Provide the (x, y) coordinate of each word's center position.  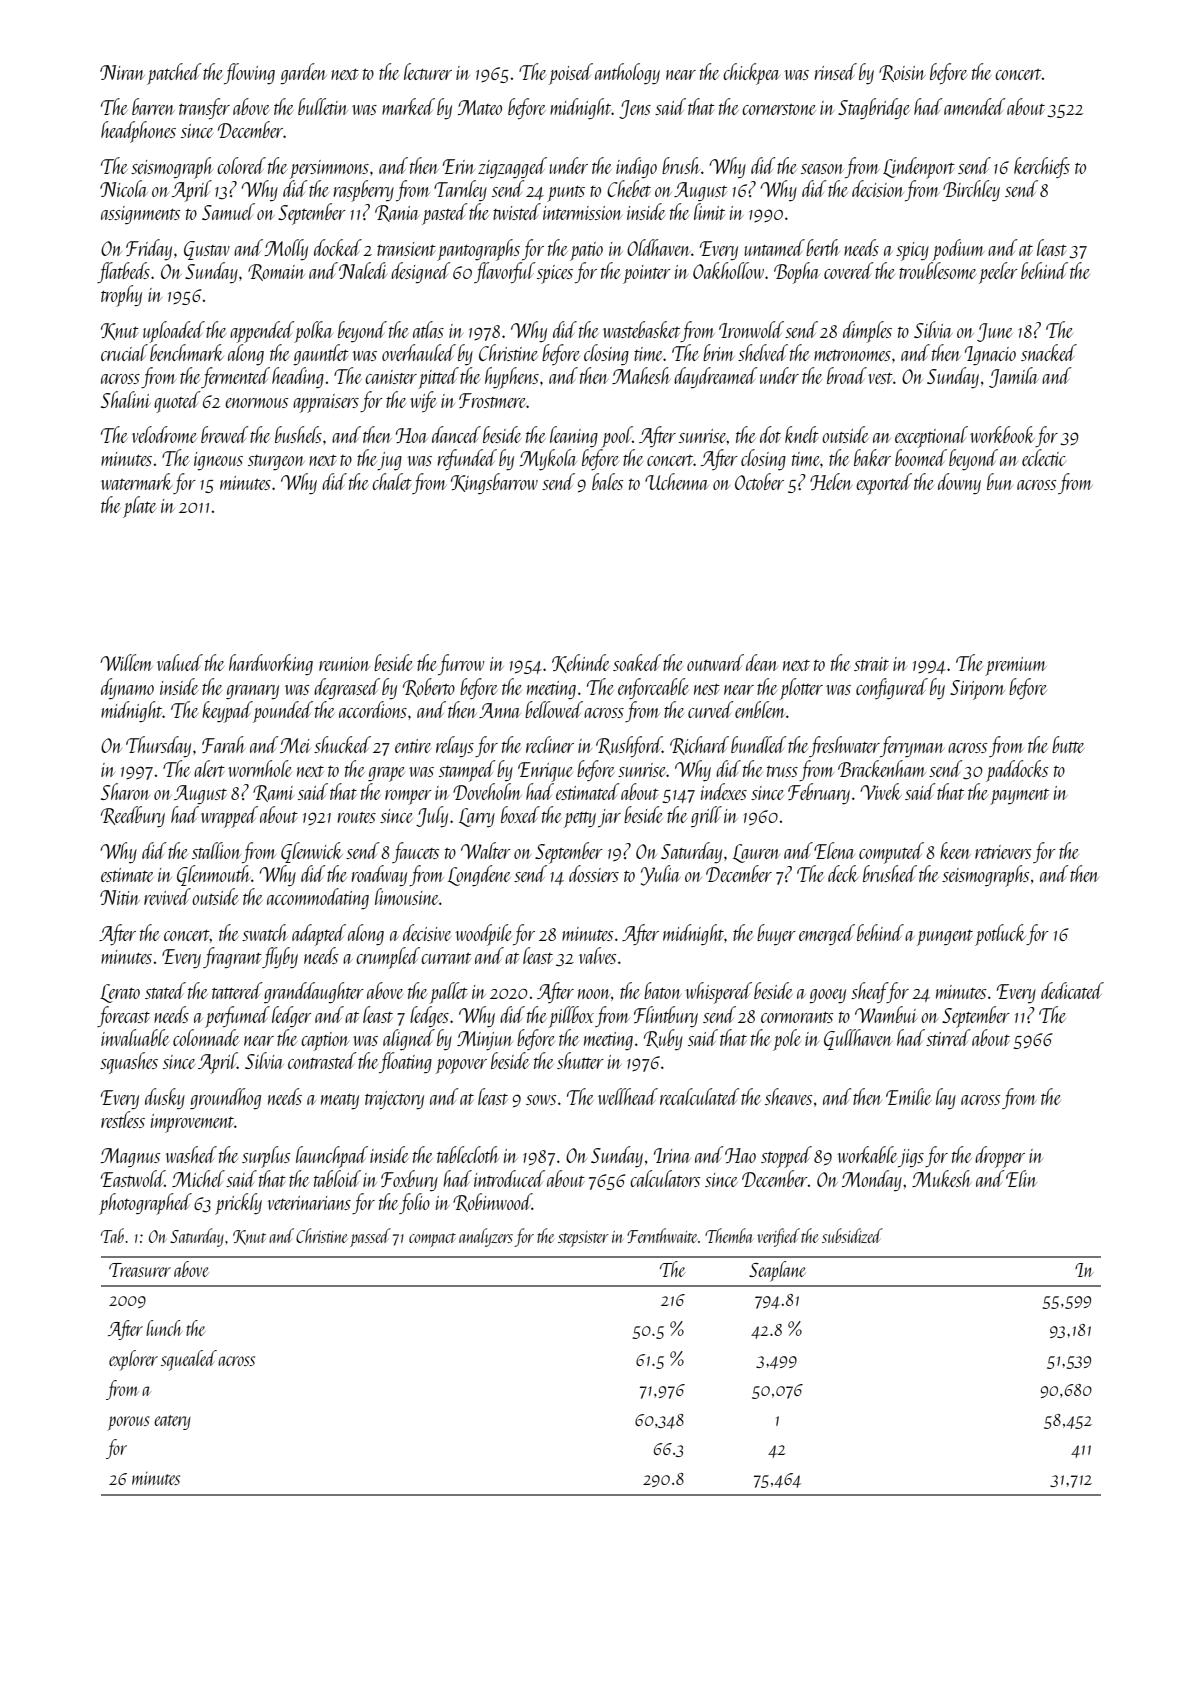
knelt (802, 434)
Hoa (412, 435)
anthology (627, 73)
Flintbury (666, 1016)
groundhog (225, 1098)
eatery (172, 1422)
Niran (122, 72)
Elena (834, 850)
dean (762, 662)
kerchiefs (1042, 167)
